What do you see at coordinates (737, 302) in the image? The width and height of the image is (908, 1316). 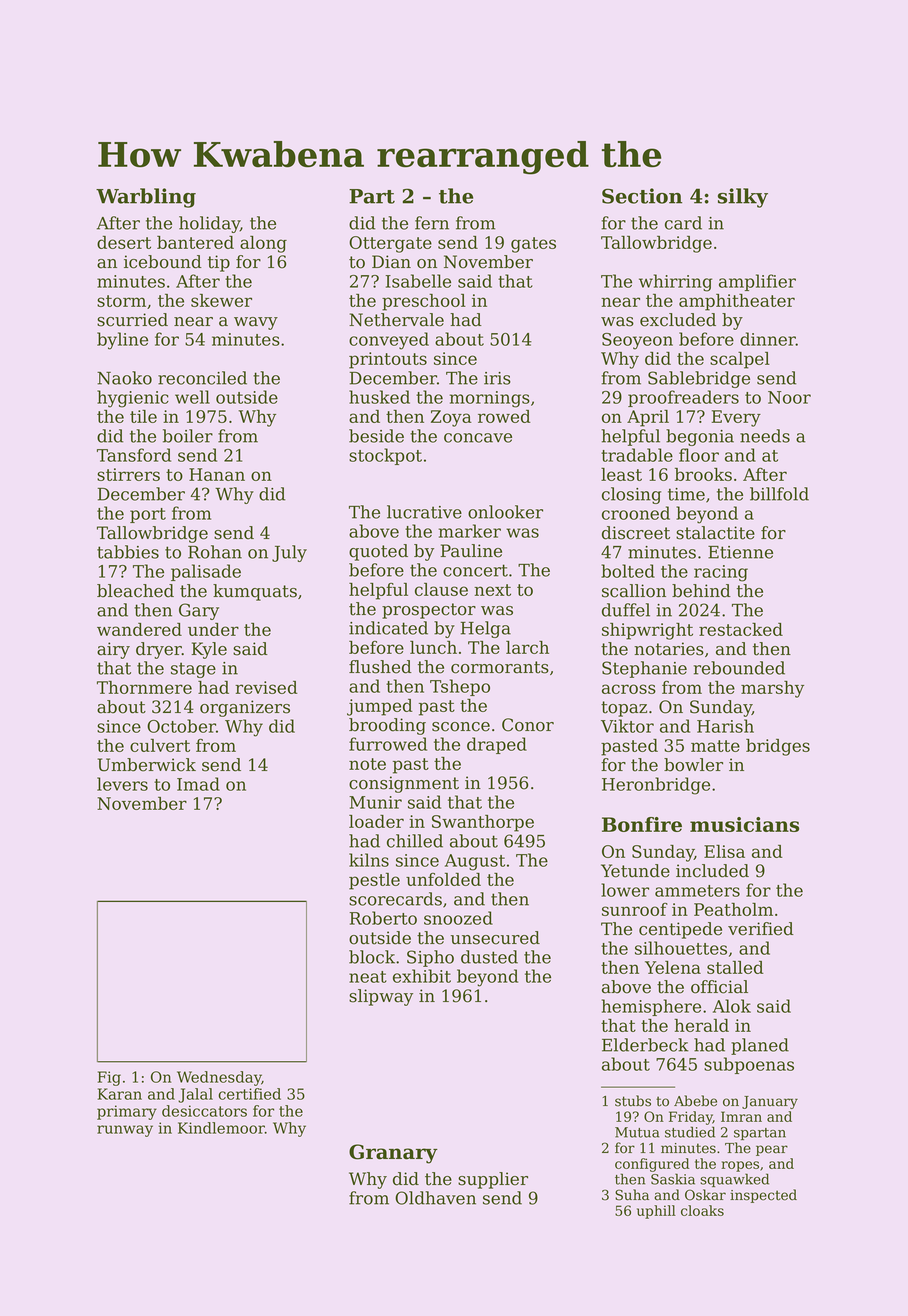 I see `amphitheater` at bounding box center [737, 302].
